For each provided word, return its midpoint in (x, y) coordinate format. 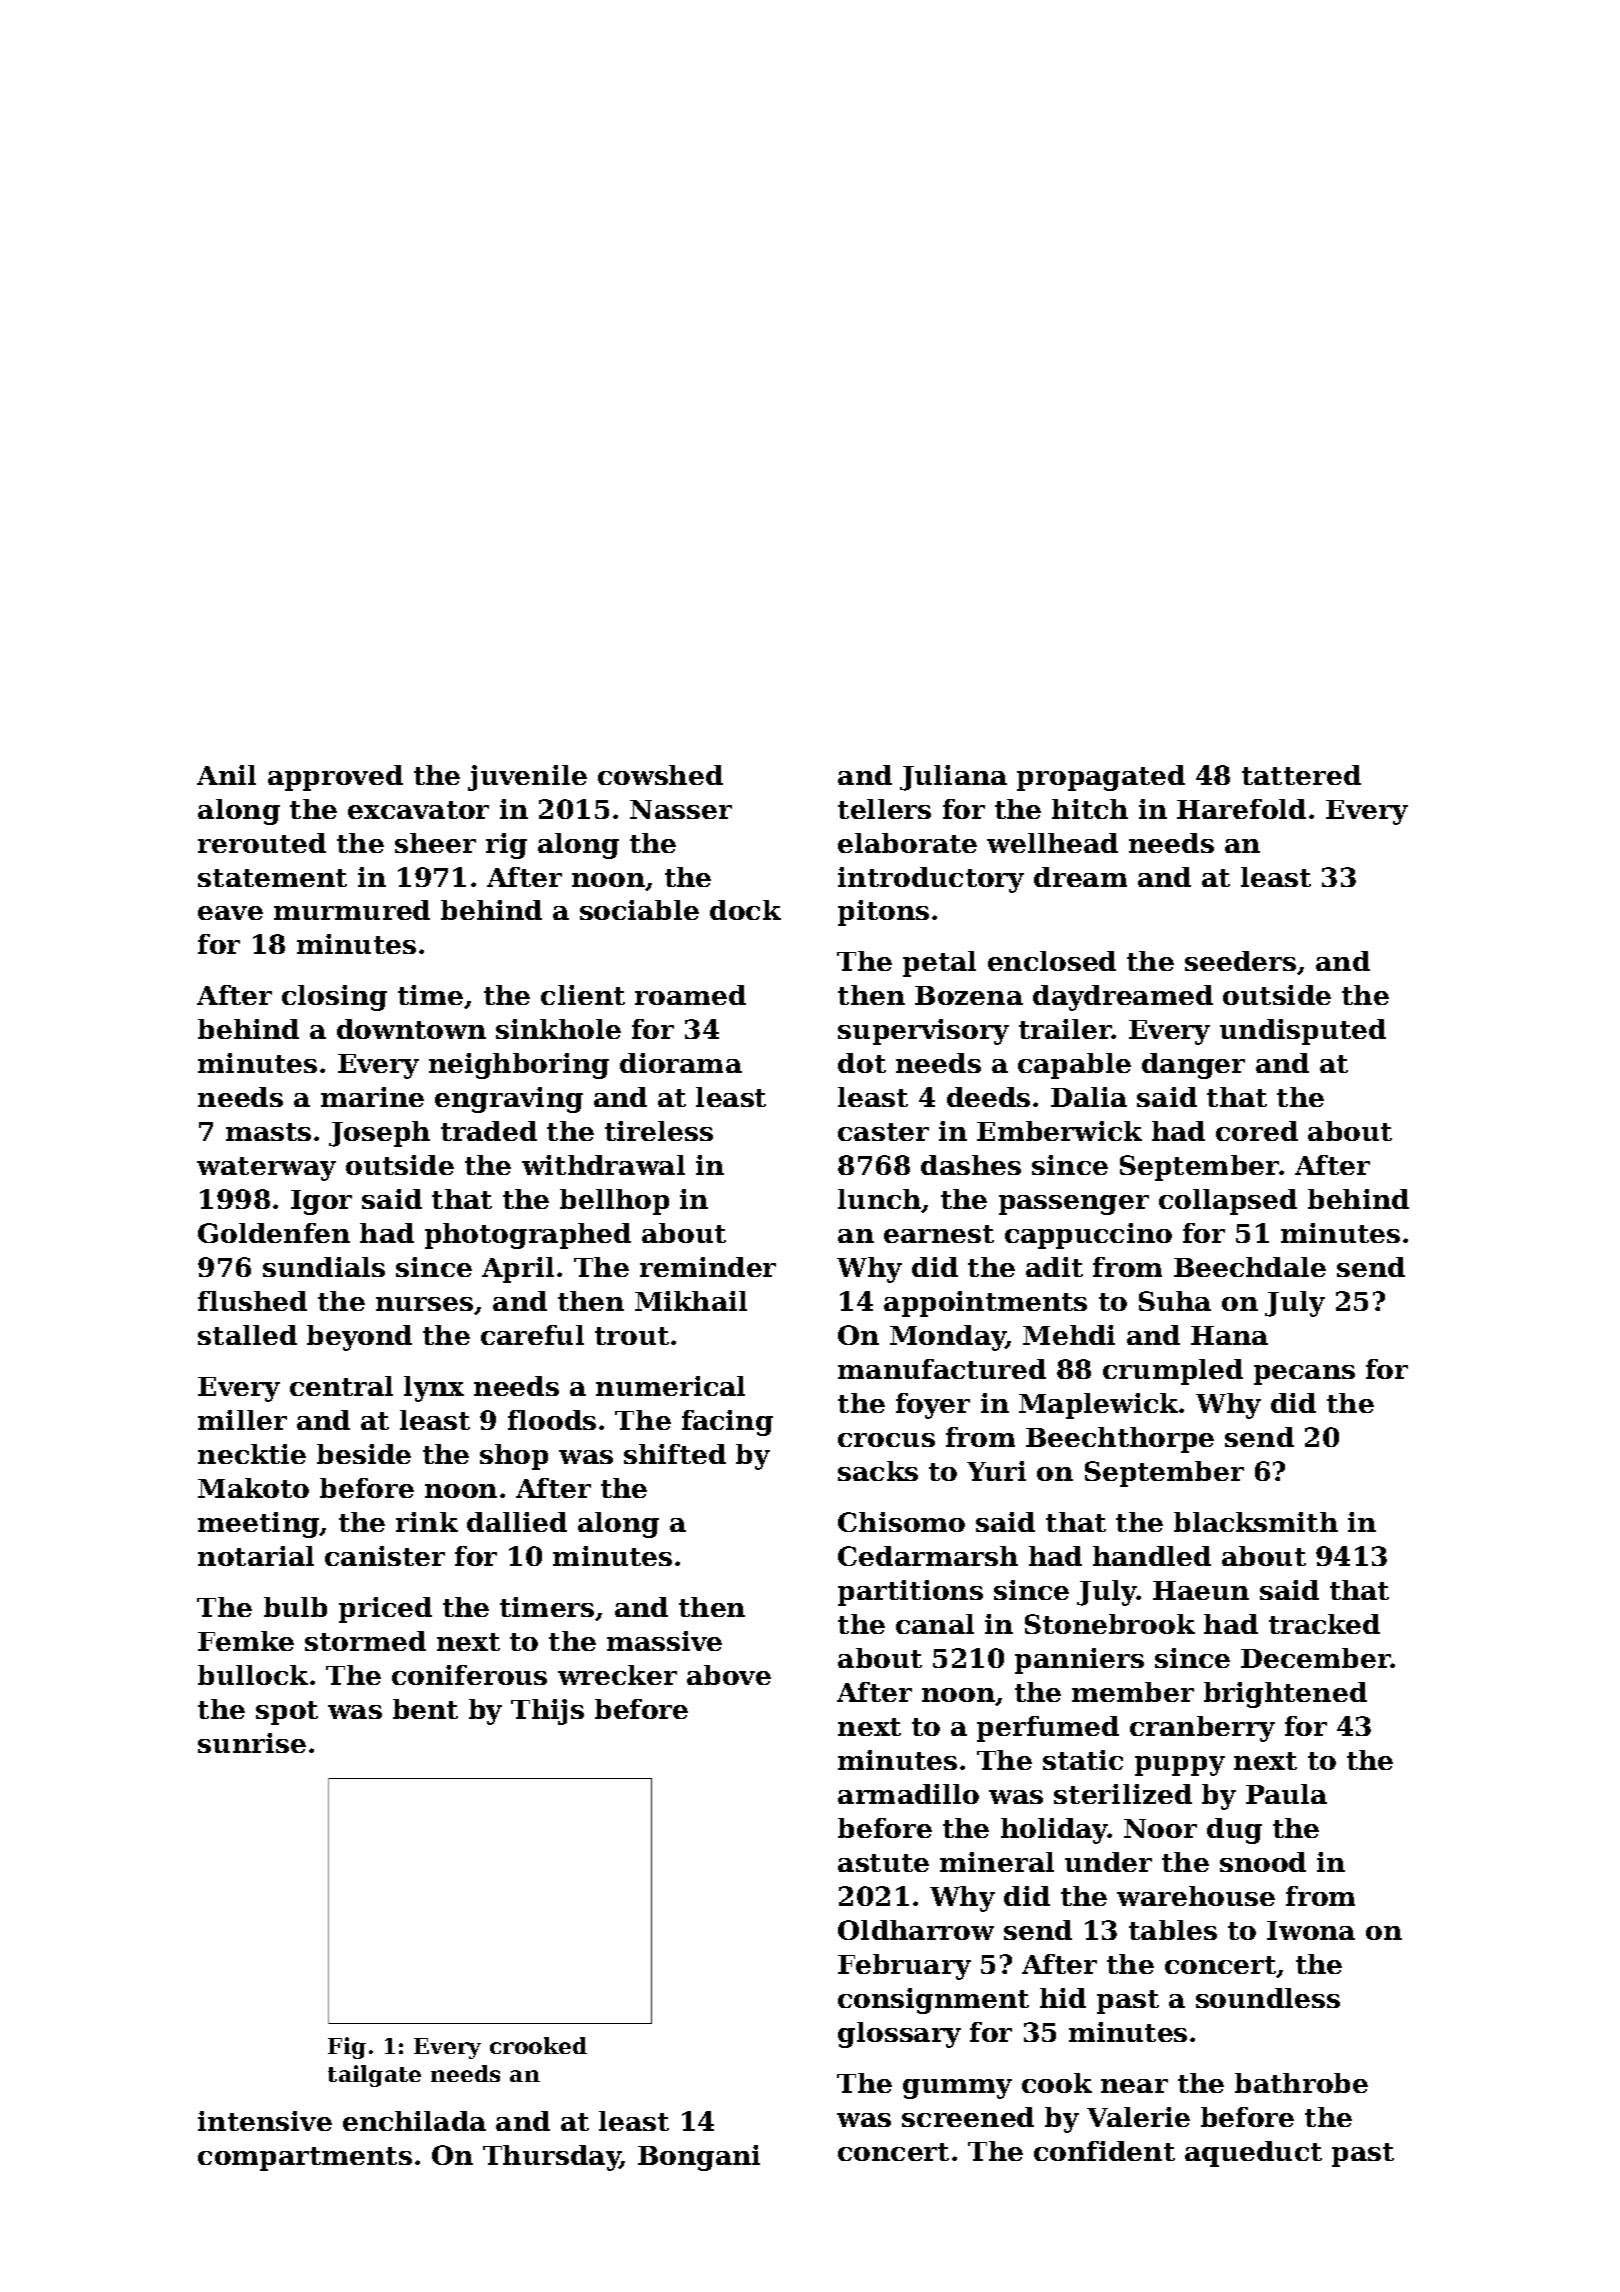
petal (939, 964)
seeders (1240, 961)
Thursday (552, 2158)
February (904, 1967)
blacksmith (1256, 1522)
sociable (639, 910)
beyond (359, 1338)
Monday (948, 1338)
